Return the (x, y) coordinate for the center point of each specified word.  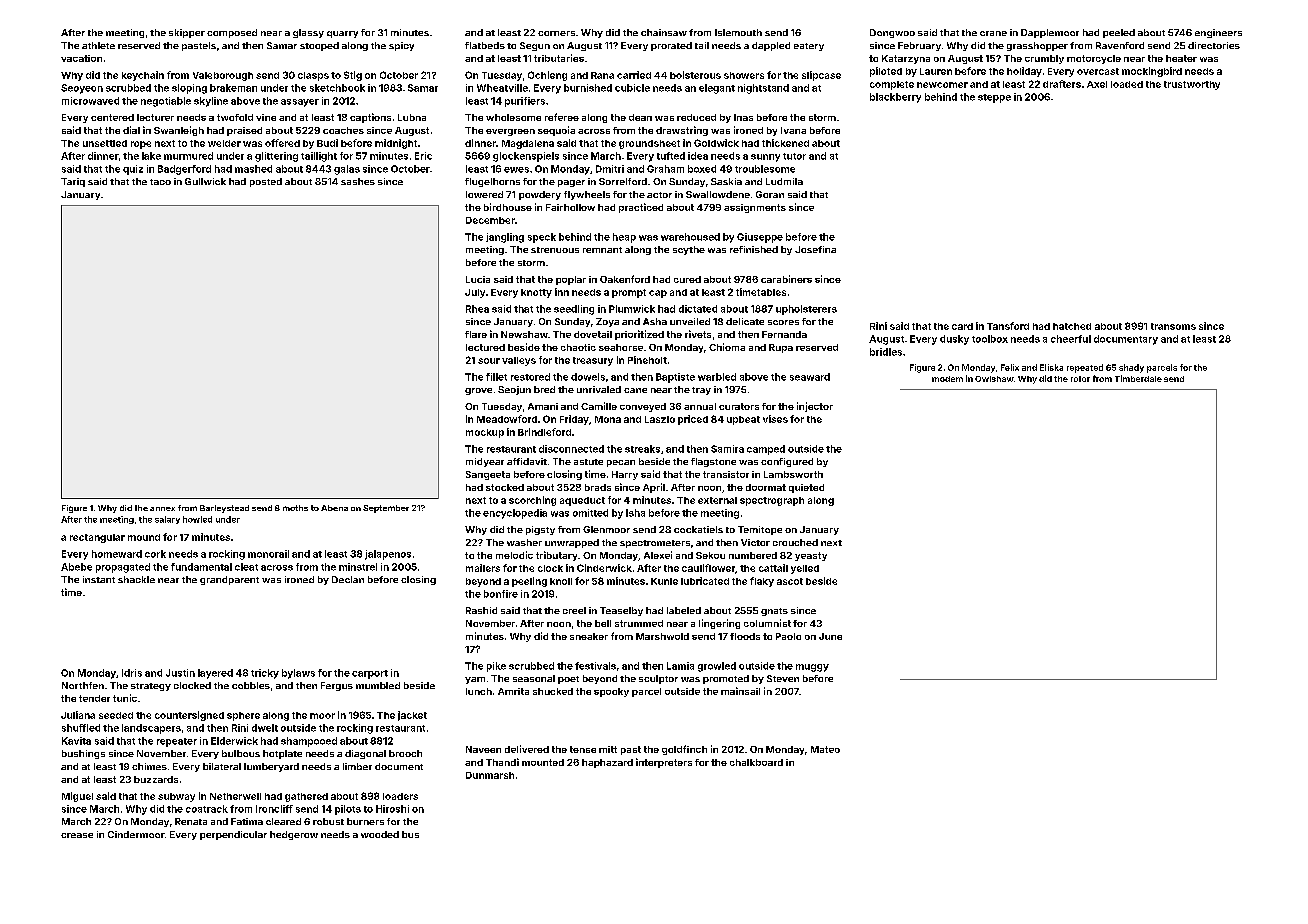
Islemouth (738, 32)
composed (232, 33)
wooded (380, 834)
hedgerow (294, 835)
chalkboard (756, 762)
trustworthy (1192, 85)
